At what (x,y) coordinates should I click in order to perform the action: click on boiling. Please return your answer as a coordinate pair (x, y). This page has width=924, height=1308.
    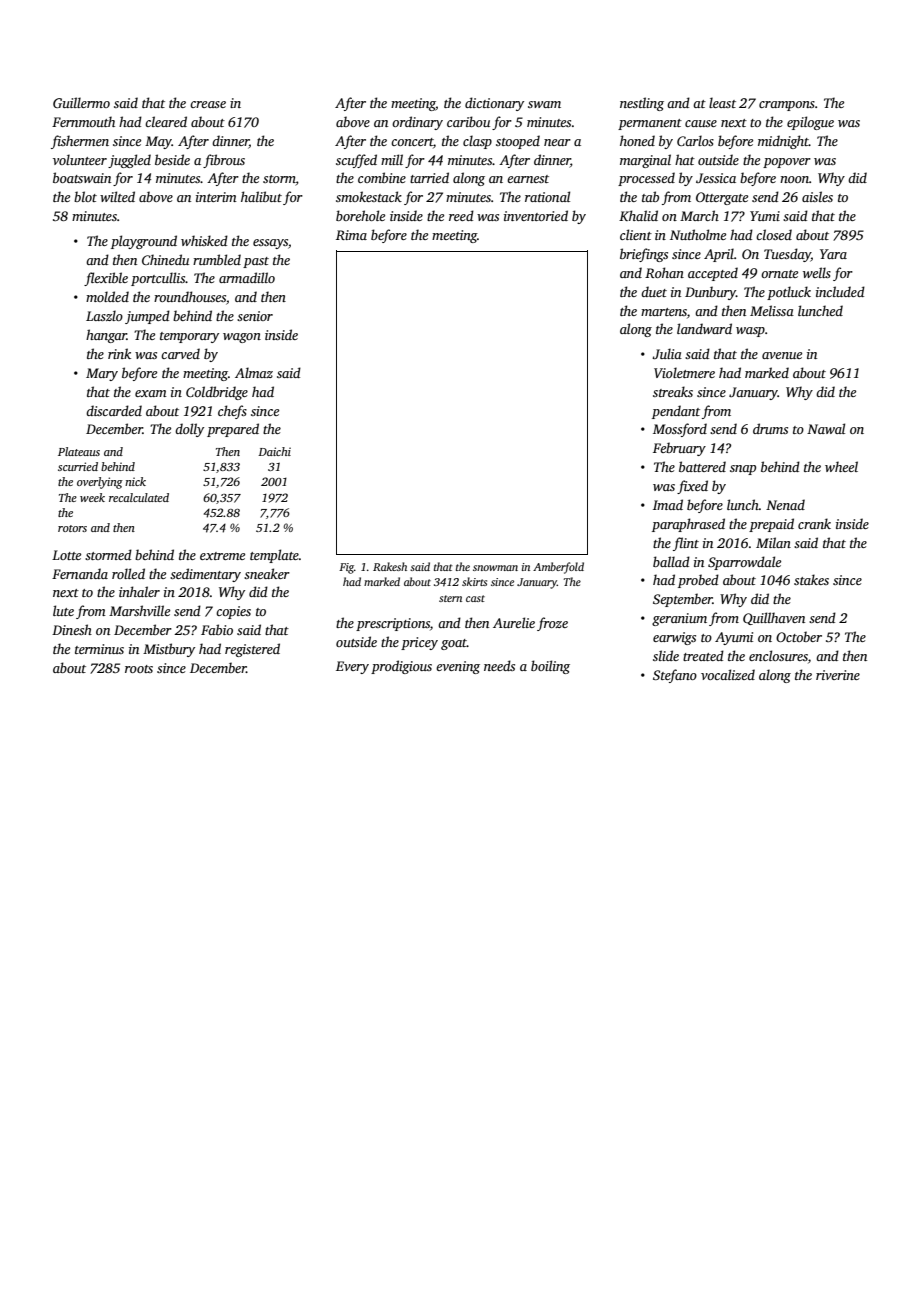
    Looking at the image, I should click on (550, 667).
